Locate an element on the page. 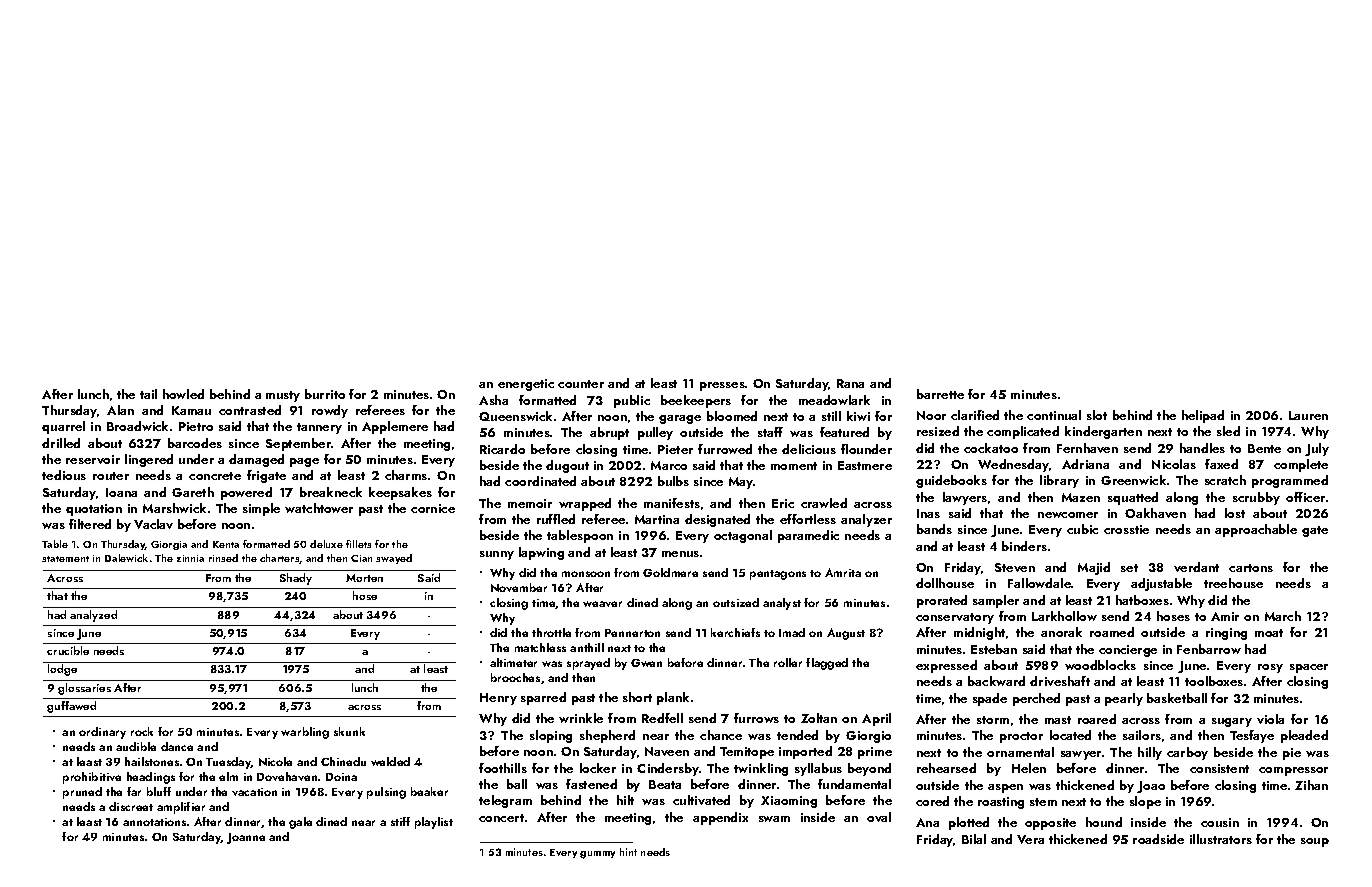 The image size is (1372, 887). Amrita is located at coordinates (843, 572).
